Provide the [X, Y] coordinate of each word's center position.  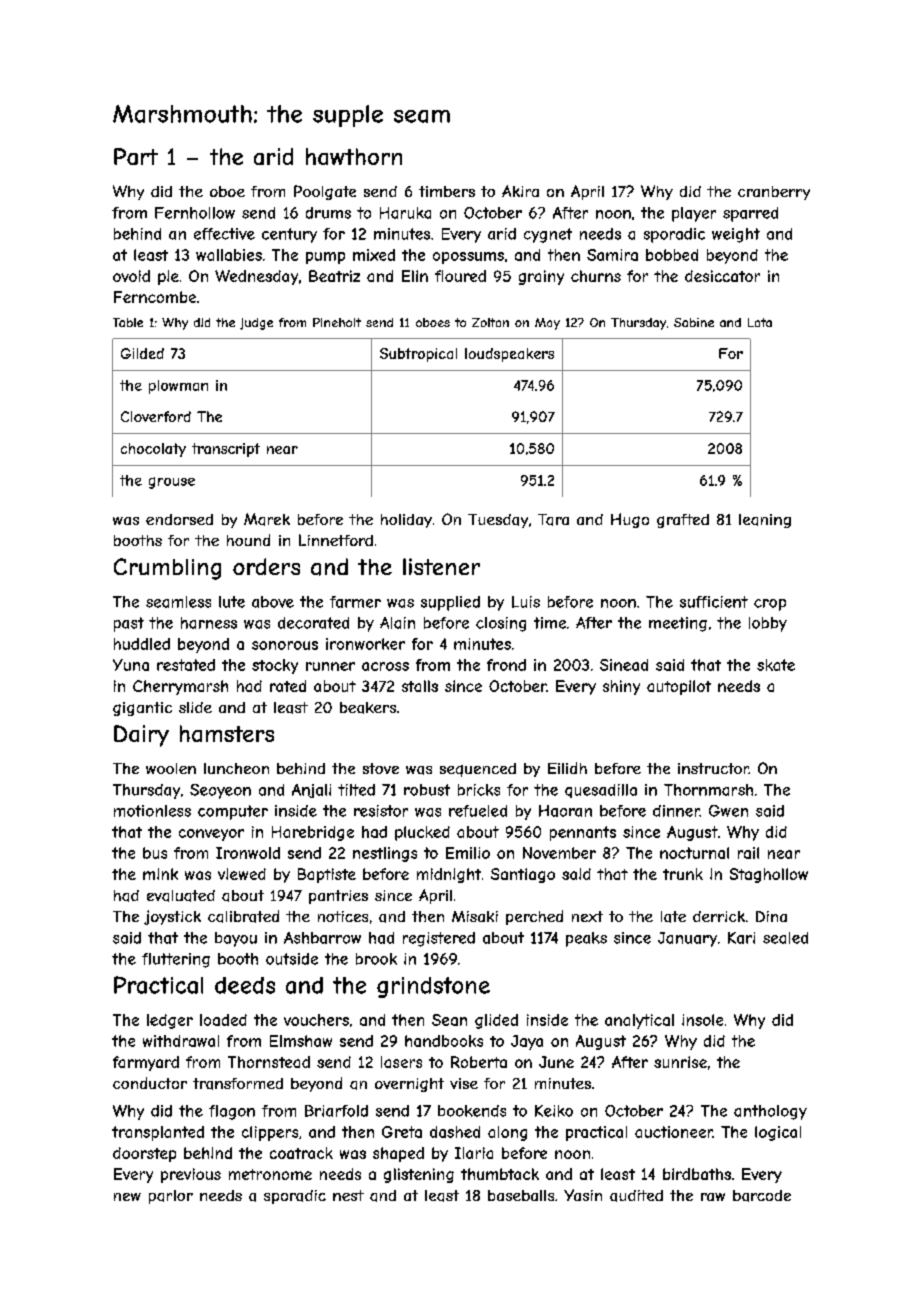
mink [160, 874]
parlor [171, 1197]
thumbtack [500, 1174]
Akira [520, 191]
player [694, 214]
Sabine [694, 322]
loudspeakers [509, 355]
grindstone [433, 987]
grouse [172, 483]
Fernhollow [195, 213]
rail [748, 853]
